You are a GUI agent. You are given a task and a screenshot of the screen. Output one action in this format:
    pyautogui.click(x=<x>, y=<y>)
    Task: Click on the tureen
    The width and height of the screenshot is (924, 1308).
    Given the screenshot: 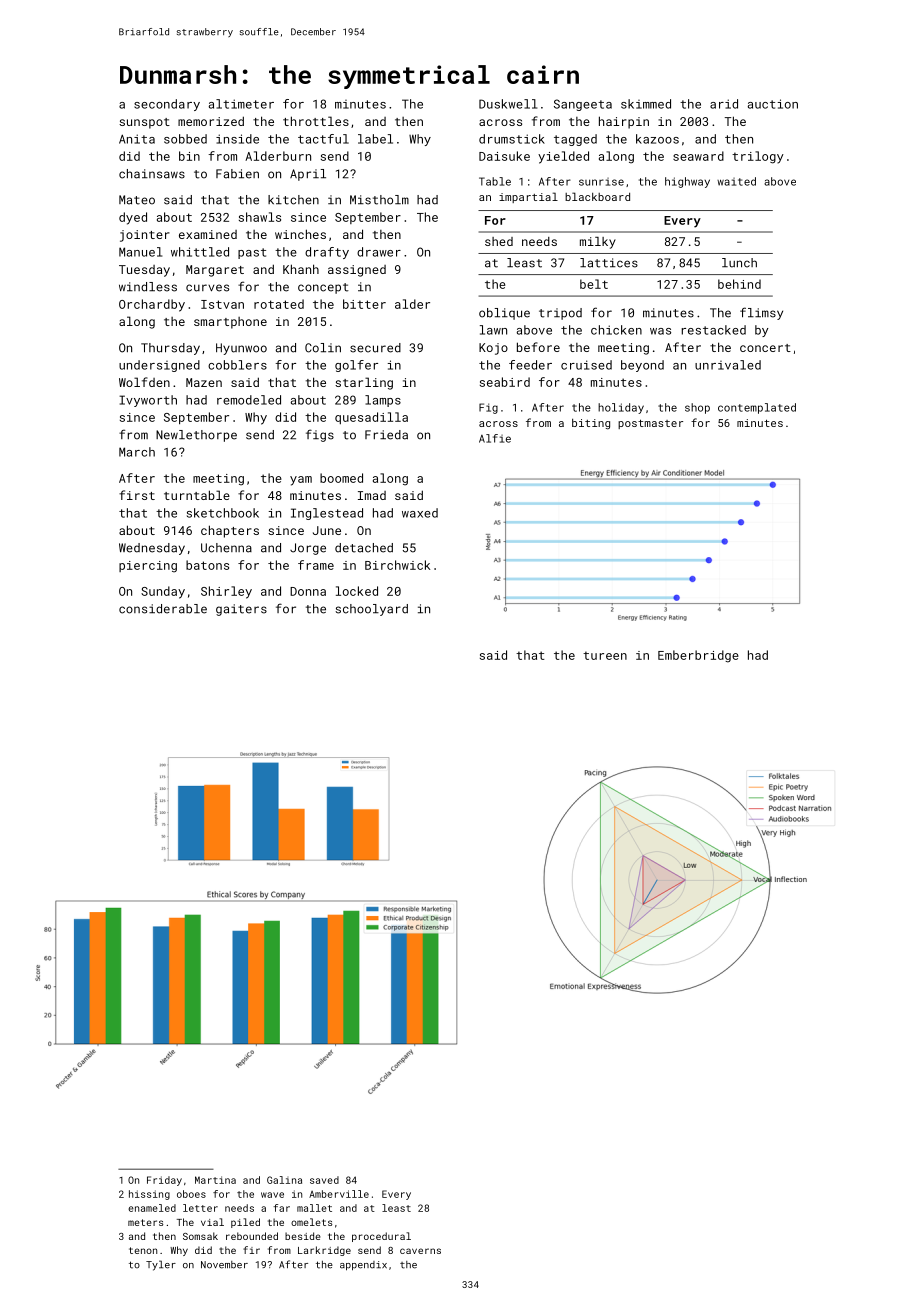 What is the action you would take?
    pyautogui.click(x=605, y=655)
